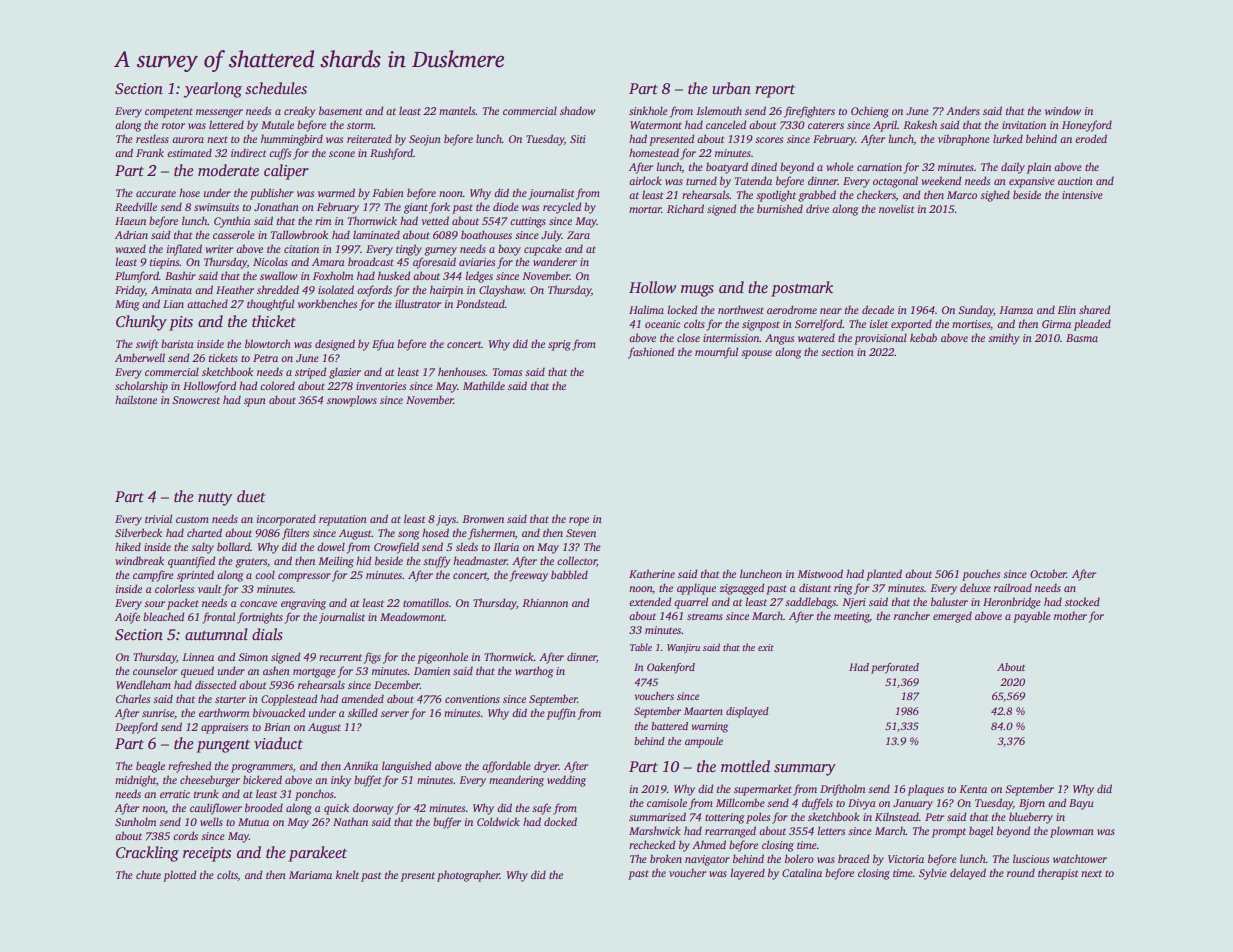 The width and height of the page is (1233, 952). Describe the element at coordinates (895, 668) in the page. I see `perforated` at that location.
